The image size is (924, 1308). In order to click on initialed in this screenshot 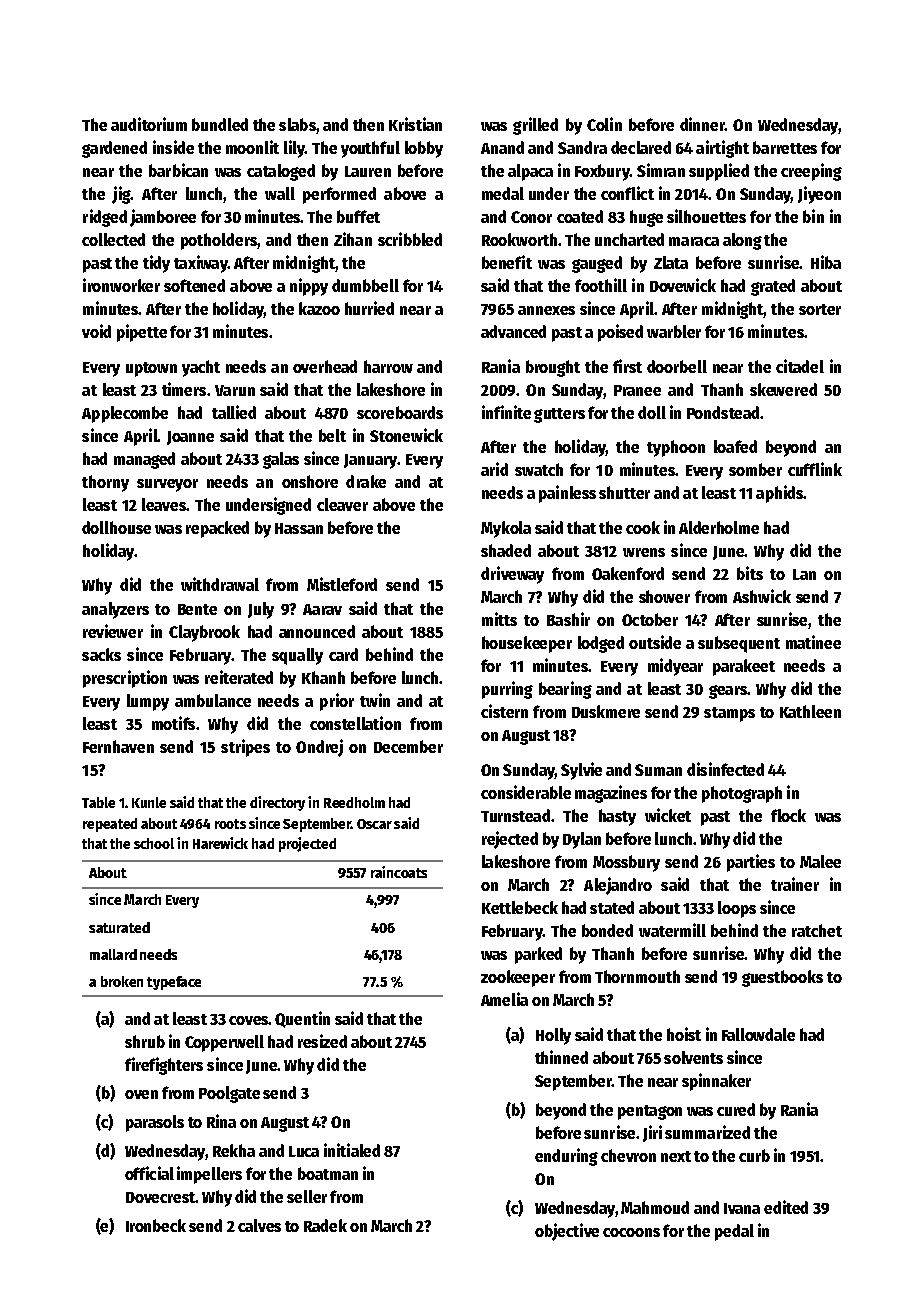, I will do `click(352, 1150)`.
